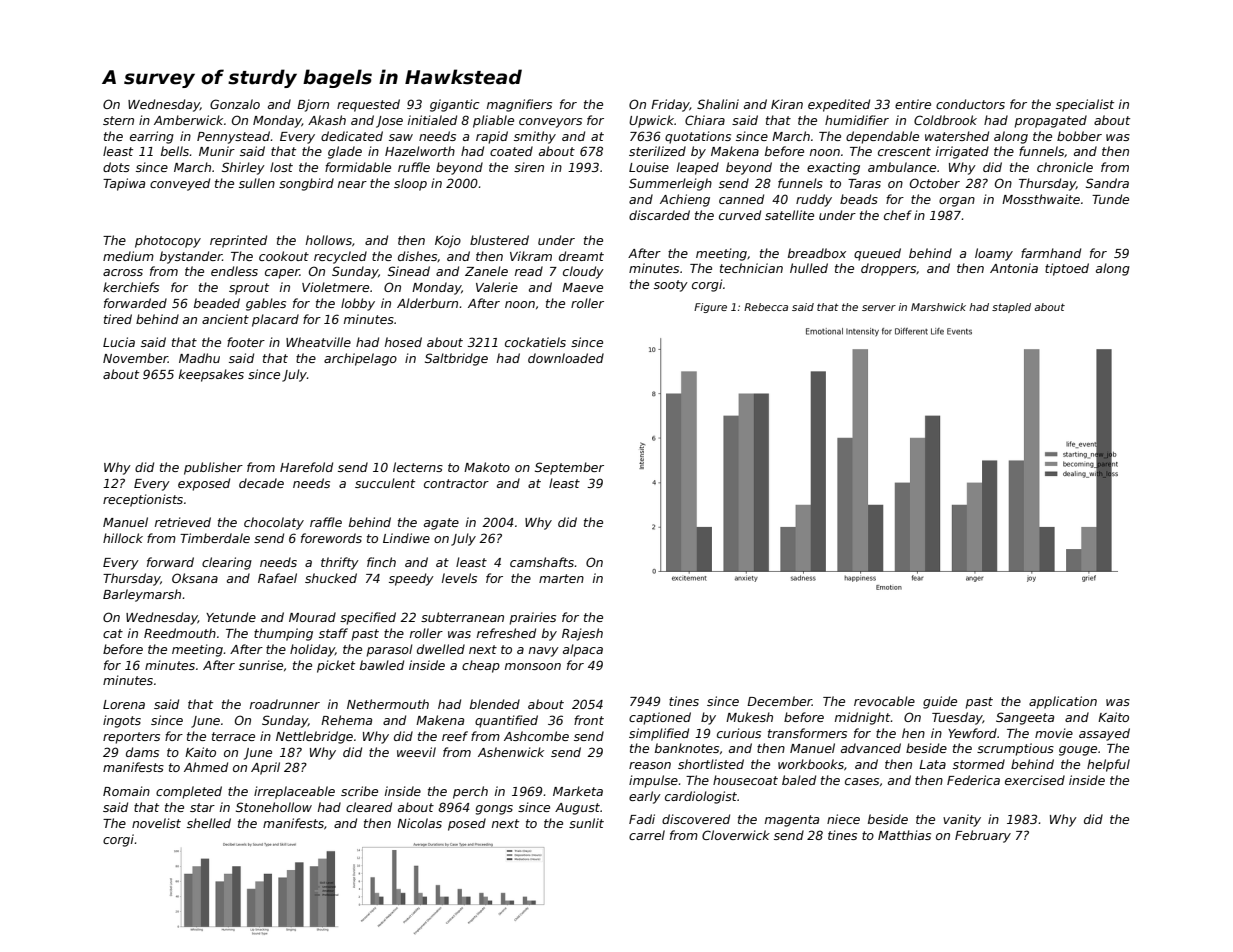 Image resolution: width=1233 pixels, height=952 pixels. Describe the element at coordinates (642, 819) in the document. I see `Fadi` at that location.
